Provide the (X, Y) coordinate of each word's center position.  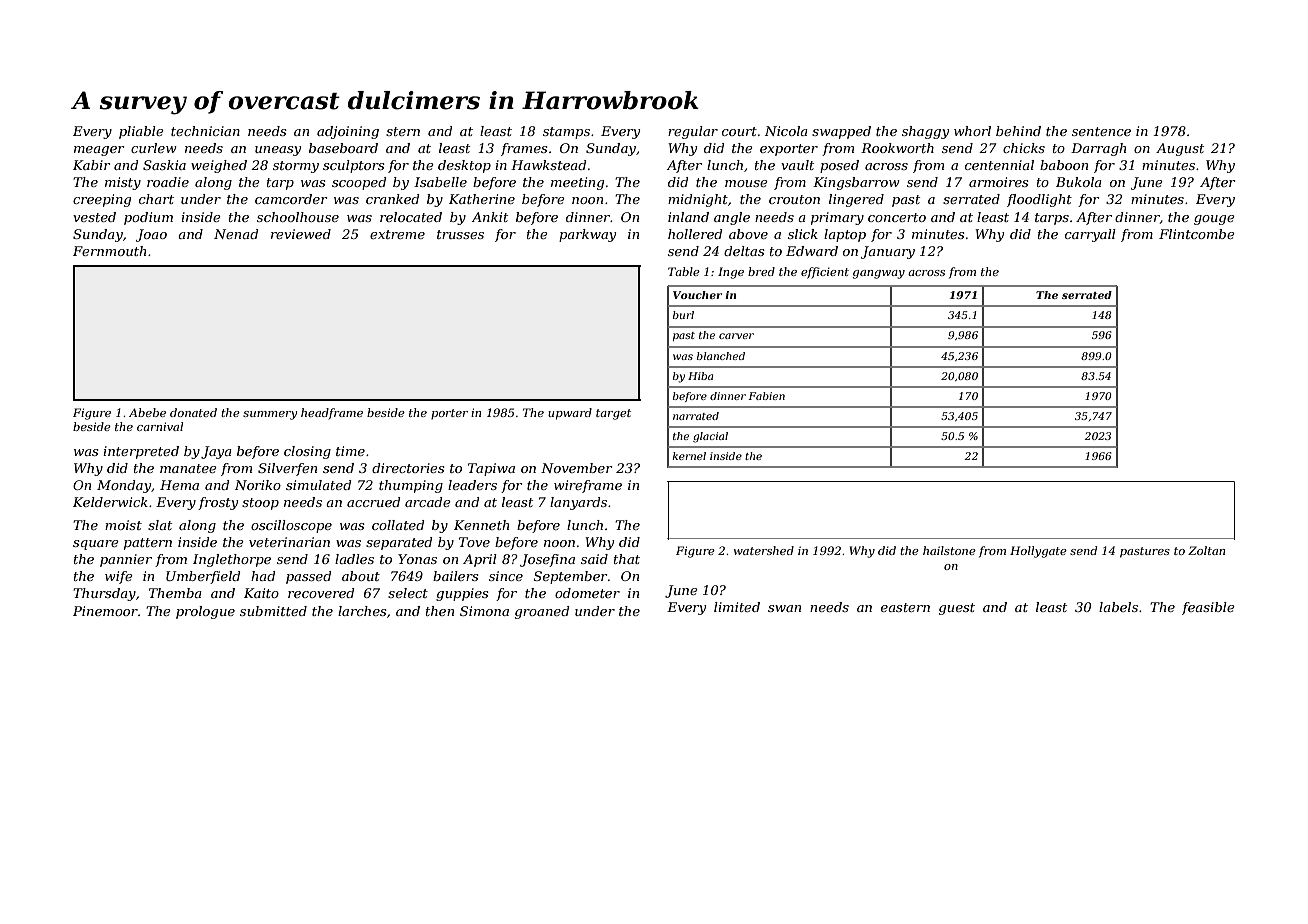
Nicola (786, 131)
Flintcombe (1197, 234)
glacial (710, 437)
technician (205, 131)
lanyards (578, 503)
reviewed (301, 234)
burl (683, 315)
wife (119, 577)
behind (1018, 131)
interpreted (141, 452)
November (577, 468)
